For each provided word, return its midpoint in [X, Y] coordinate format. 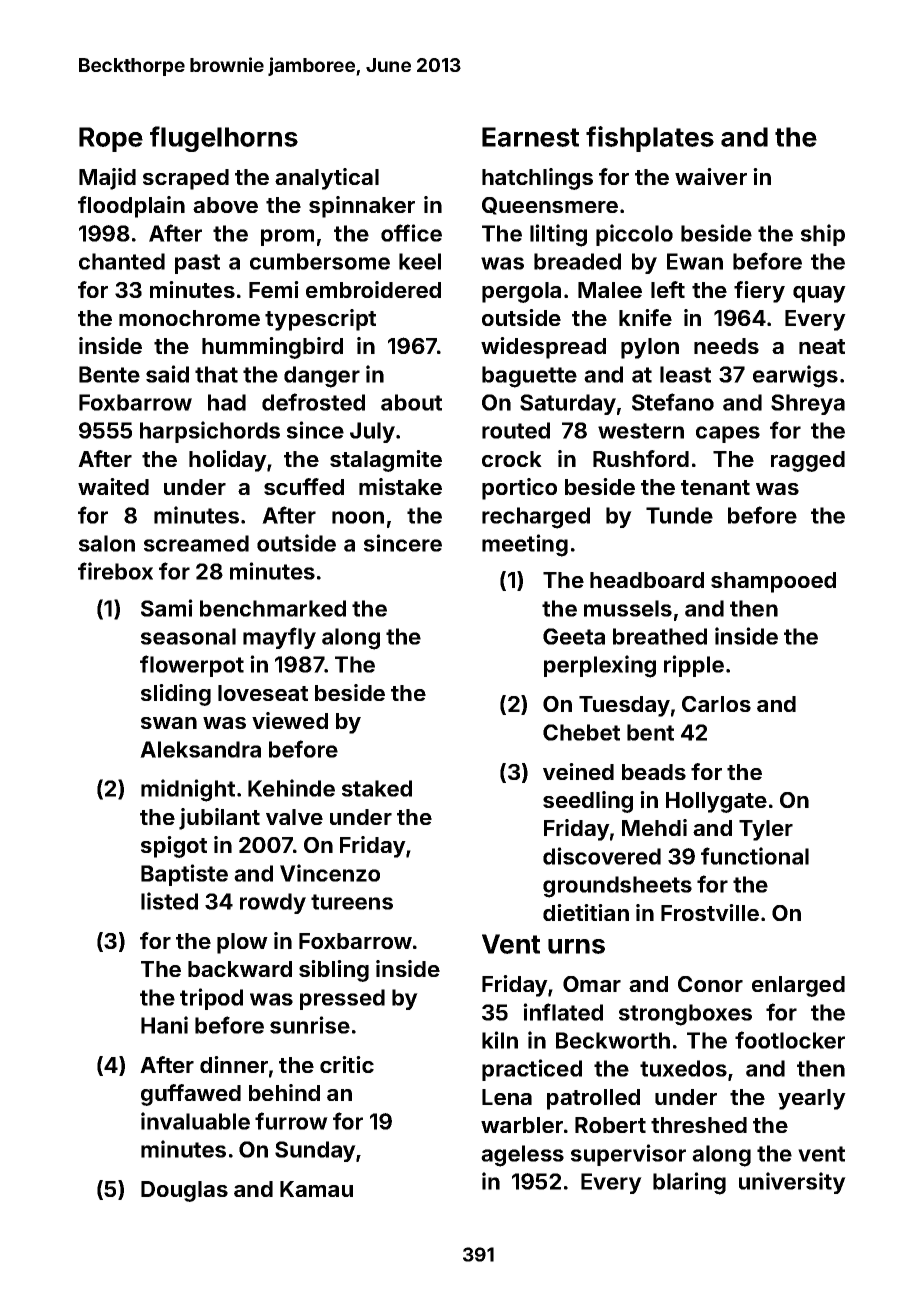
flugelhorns [224, 139]
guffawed [191, 1095]
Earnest [530, 137]
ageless [522, 1156]
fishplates [650, 139]
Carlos [716, 704]
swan [169, 723]
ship [823, 235]
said [167, 374]
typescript [320, 320]
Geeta [574, 636]
